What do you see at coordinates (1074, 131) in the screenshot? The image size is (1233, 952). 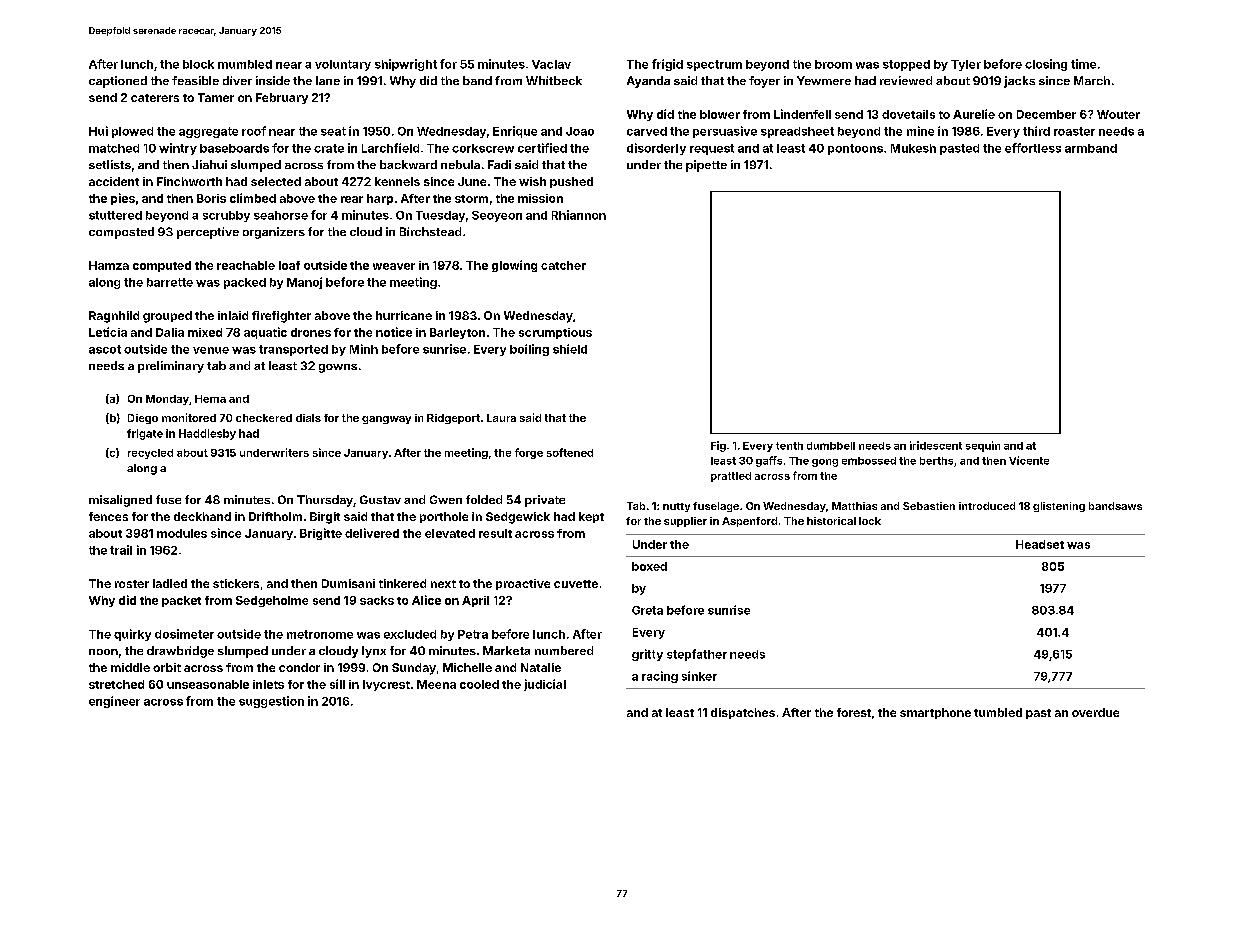 I see `roaster` at bounding box center [1074, 131].
